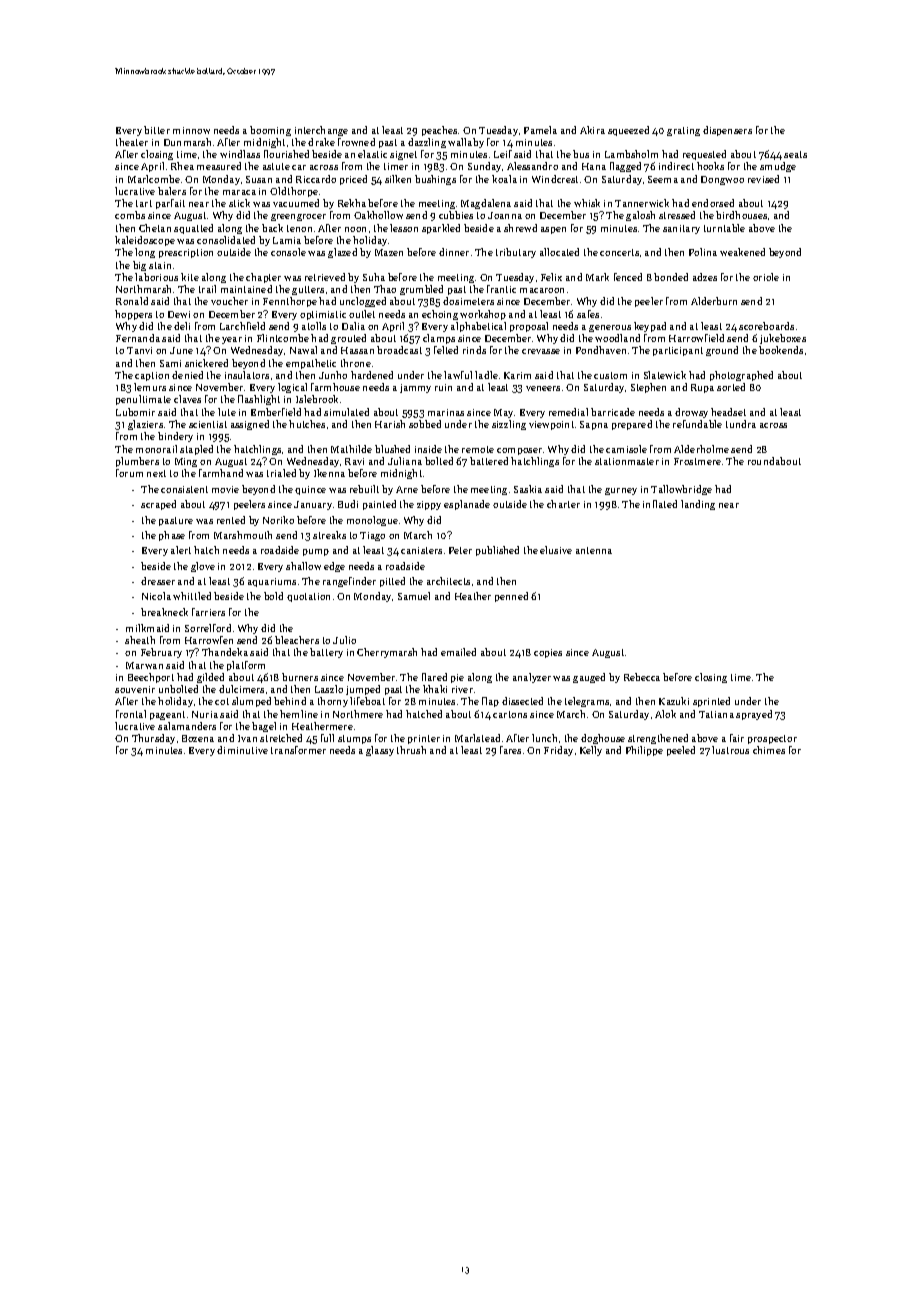 Image resolution: width=924 pixels, height=1308 pixels. Describe the element at coordinates (698, 505) in the image. I see `landing` at that location.
